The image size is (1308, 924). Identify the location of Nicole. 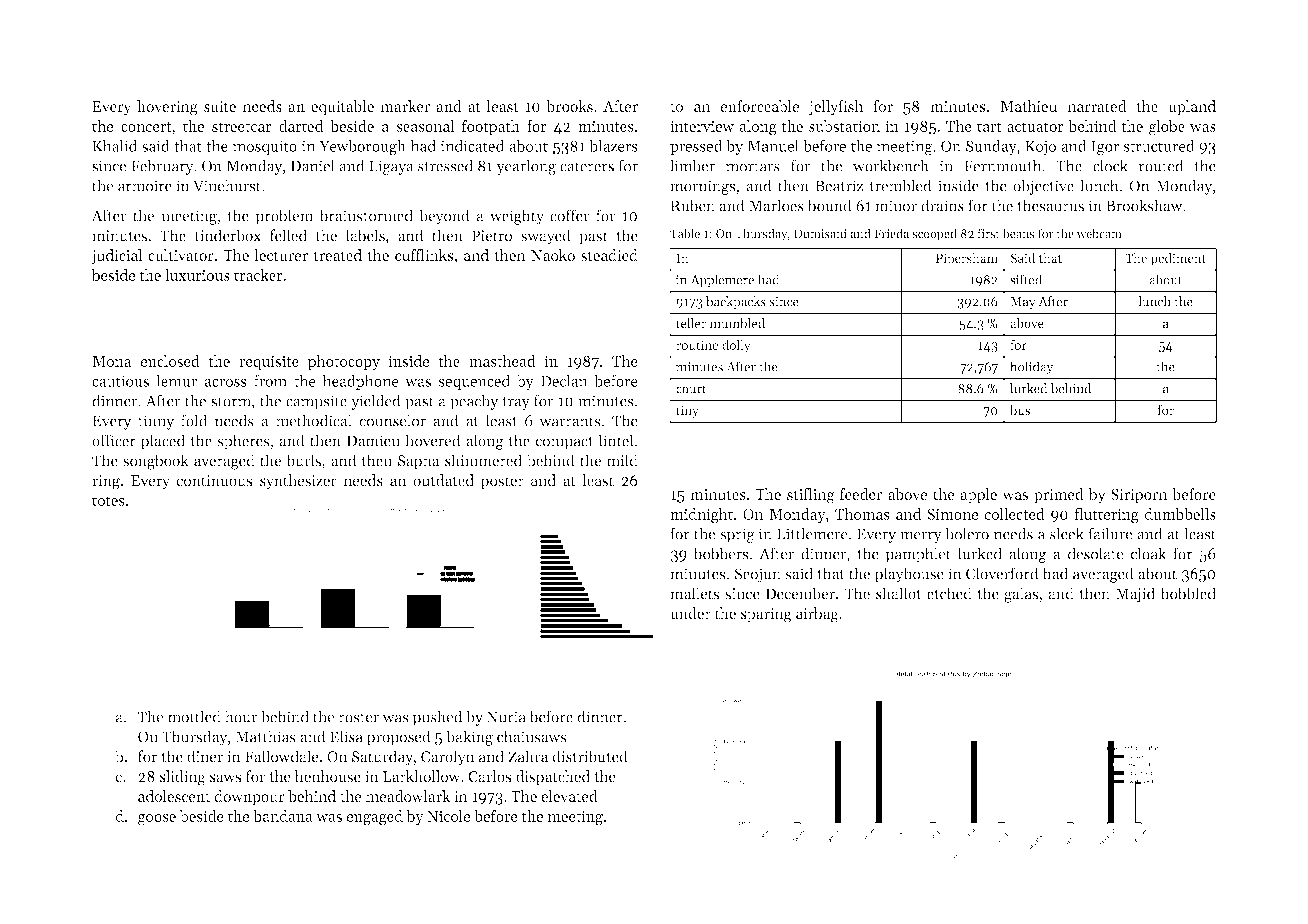
(448, 816).
